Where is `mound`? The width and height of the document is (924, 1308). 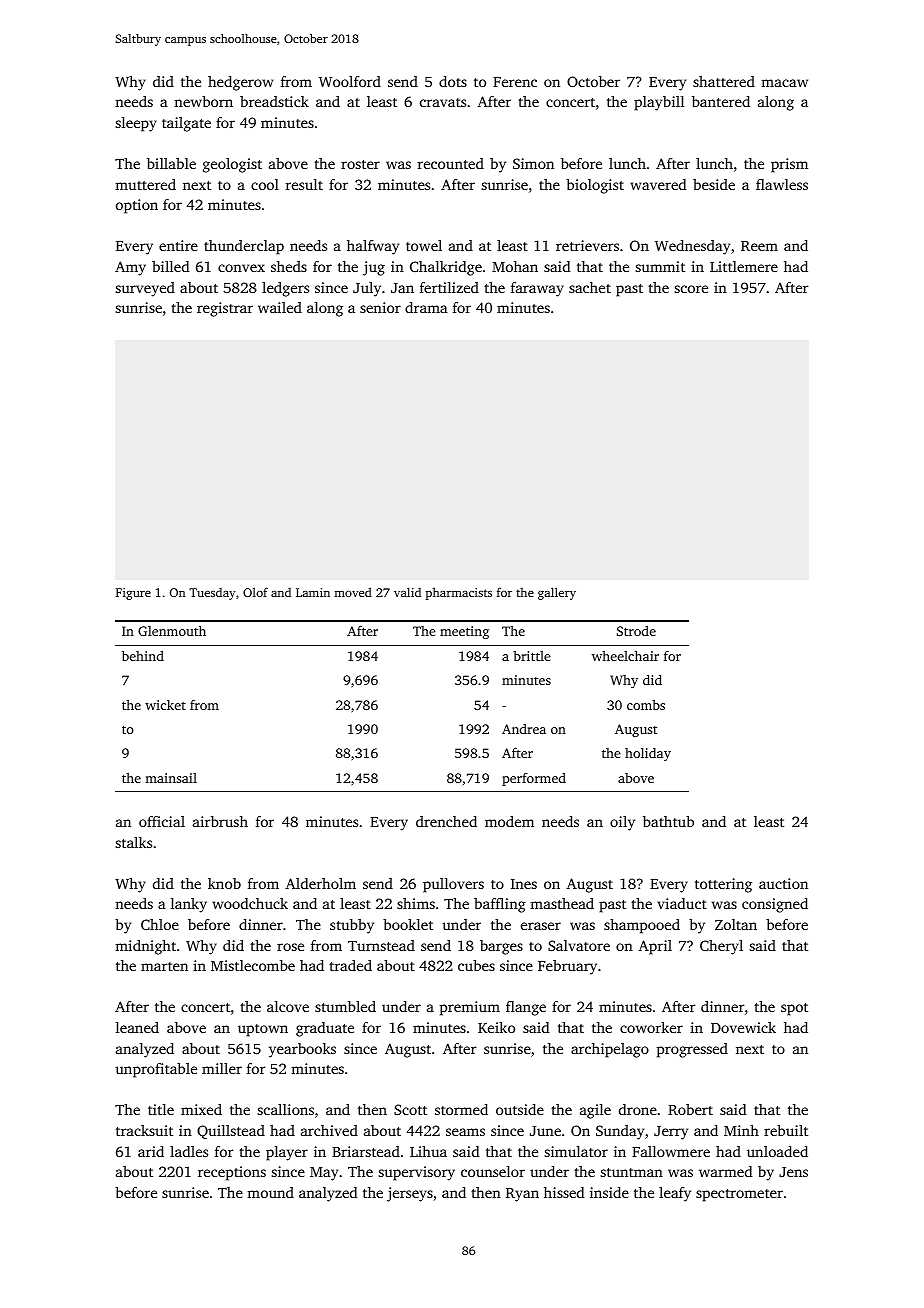
mound is located at coordinates (270, 1192).
